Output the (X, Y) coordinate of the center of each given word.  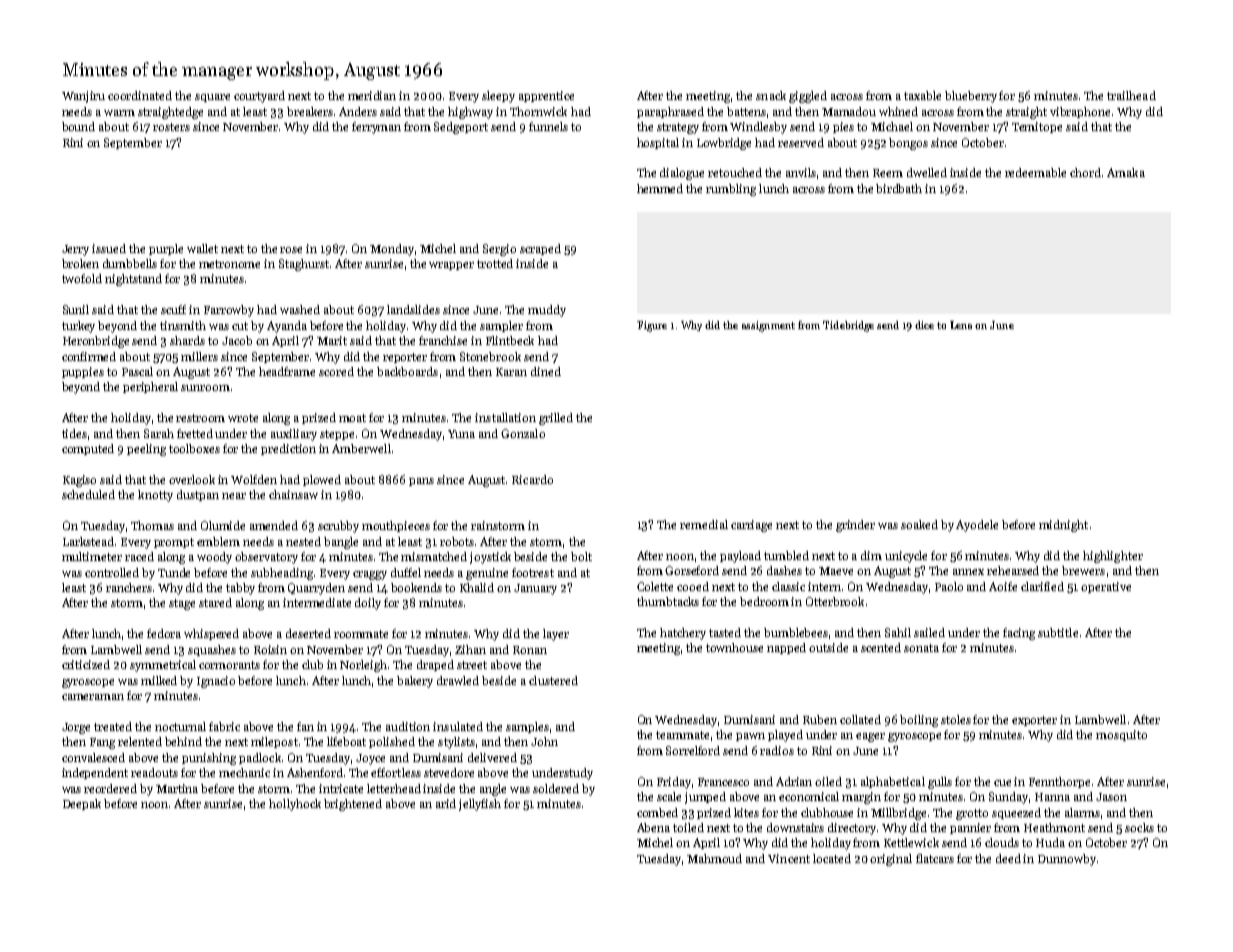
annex (968, 572)
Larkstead (88, 541)
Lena (961, 325)
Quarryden (316, 589)
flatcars (935, 858)
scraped (540, 249)
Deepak (82, 804)
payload (740, 557)
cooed (693, 586)
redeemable (1035, 172)
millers (199, 356)
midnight (1063, 526)
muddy (547, 311)
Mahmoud (714, 858)
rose (291, 250)
